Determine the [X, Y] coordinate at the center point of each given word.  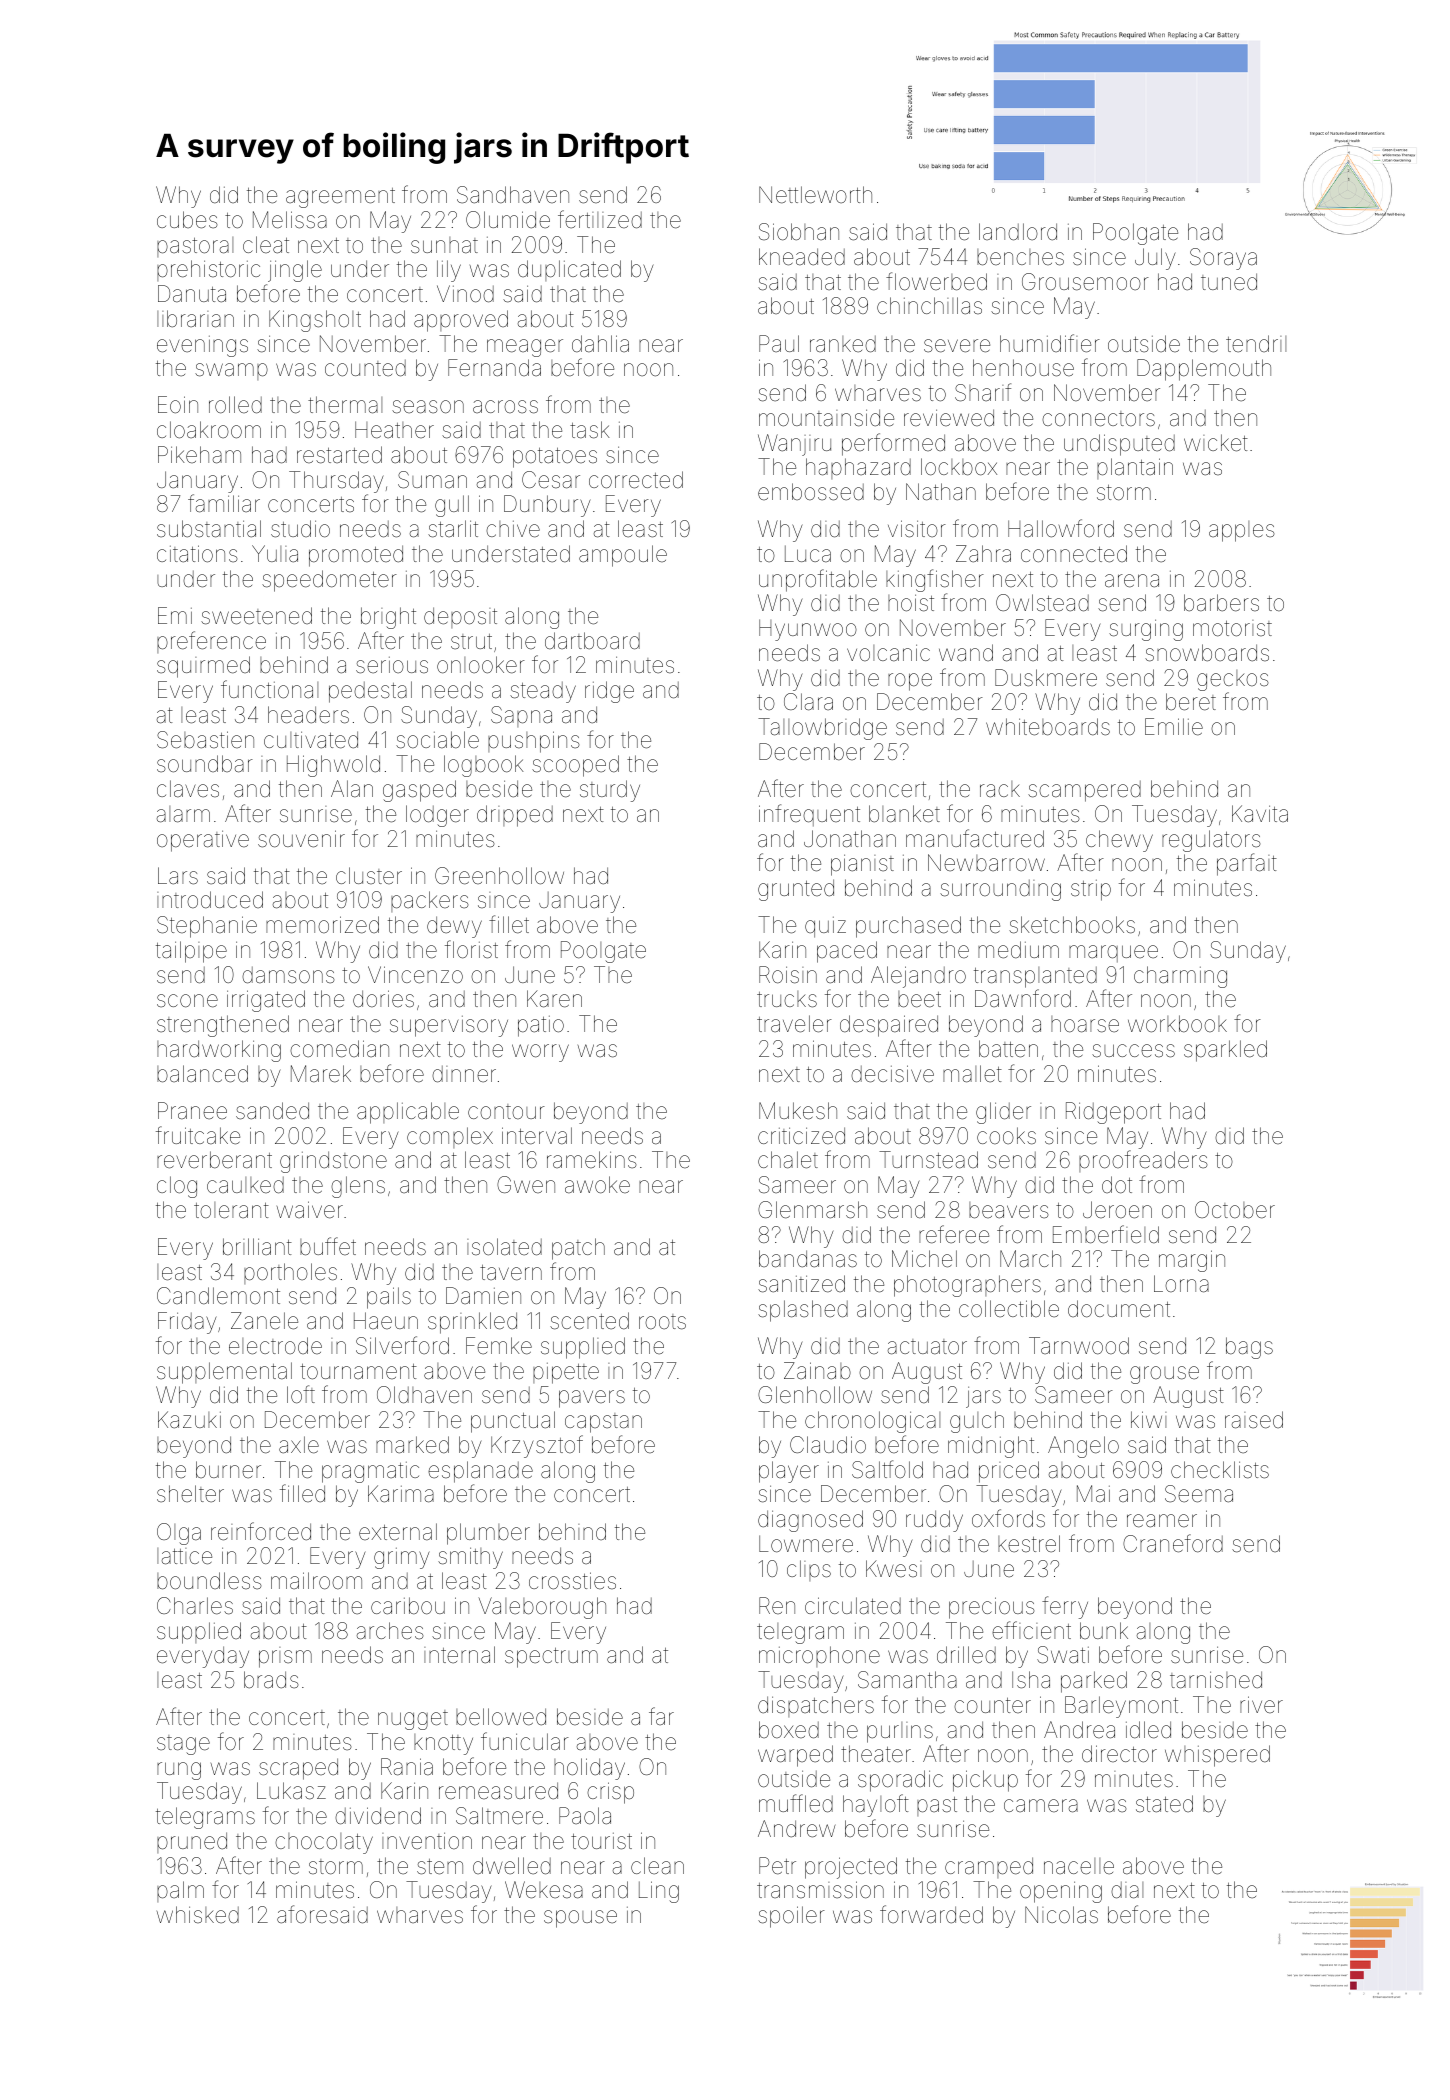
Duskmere [1046, 678]
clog [177, 1187]
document [1119, 1309]
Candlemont [218, 1296]
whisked [198, 1915]
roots [662, 1322]
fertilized [600, 219]
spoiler [791, 1917]
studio [300, 529]
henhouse [1023, 368]
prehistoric [208, 270]
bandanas [808, 1259]
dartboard [592, 641]
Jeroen [1117, 1210]
